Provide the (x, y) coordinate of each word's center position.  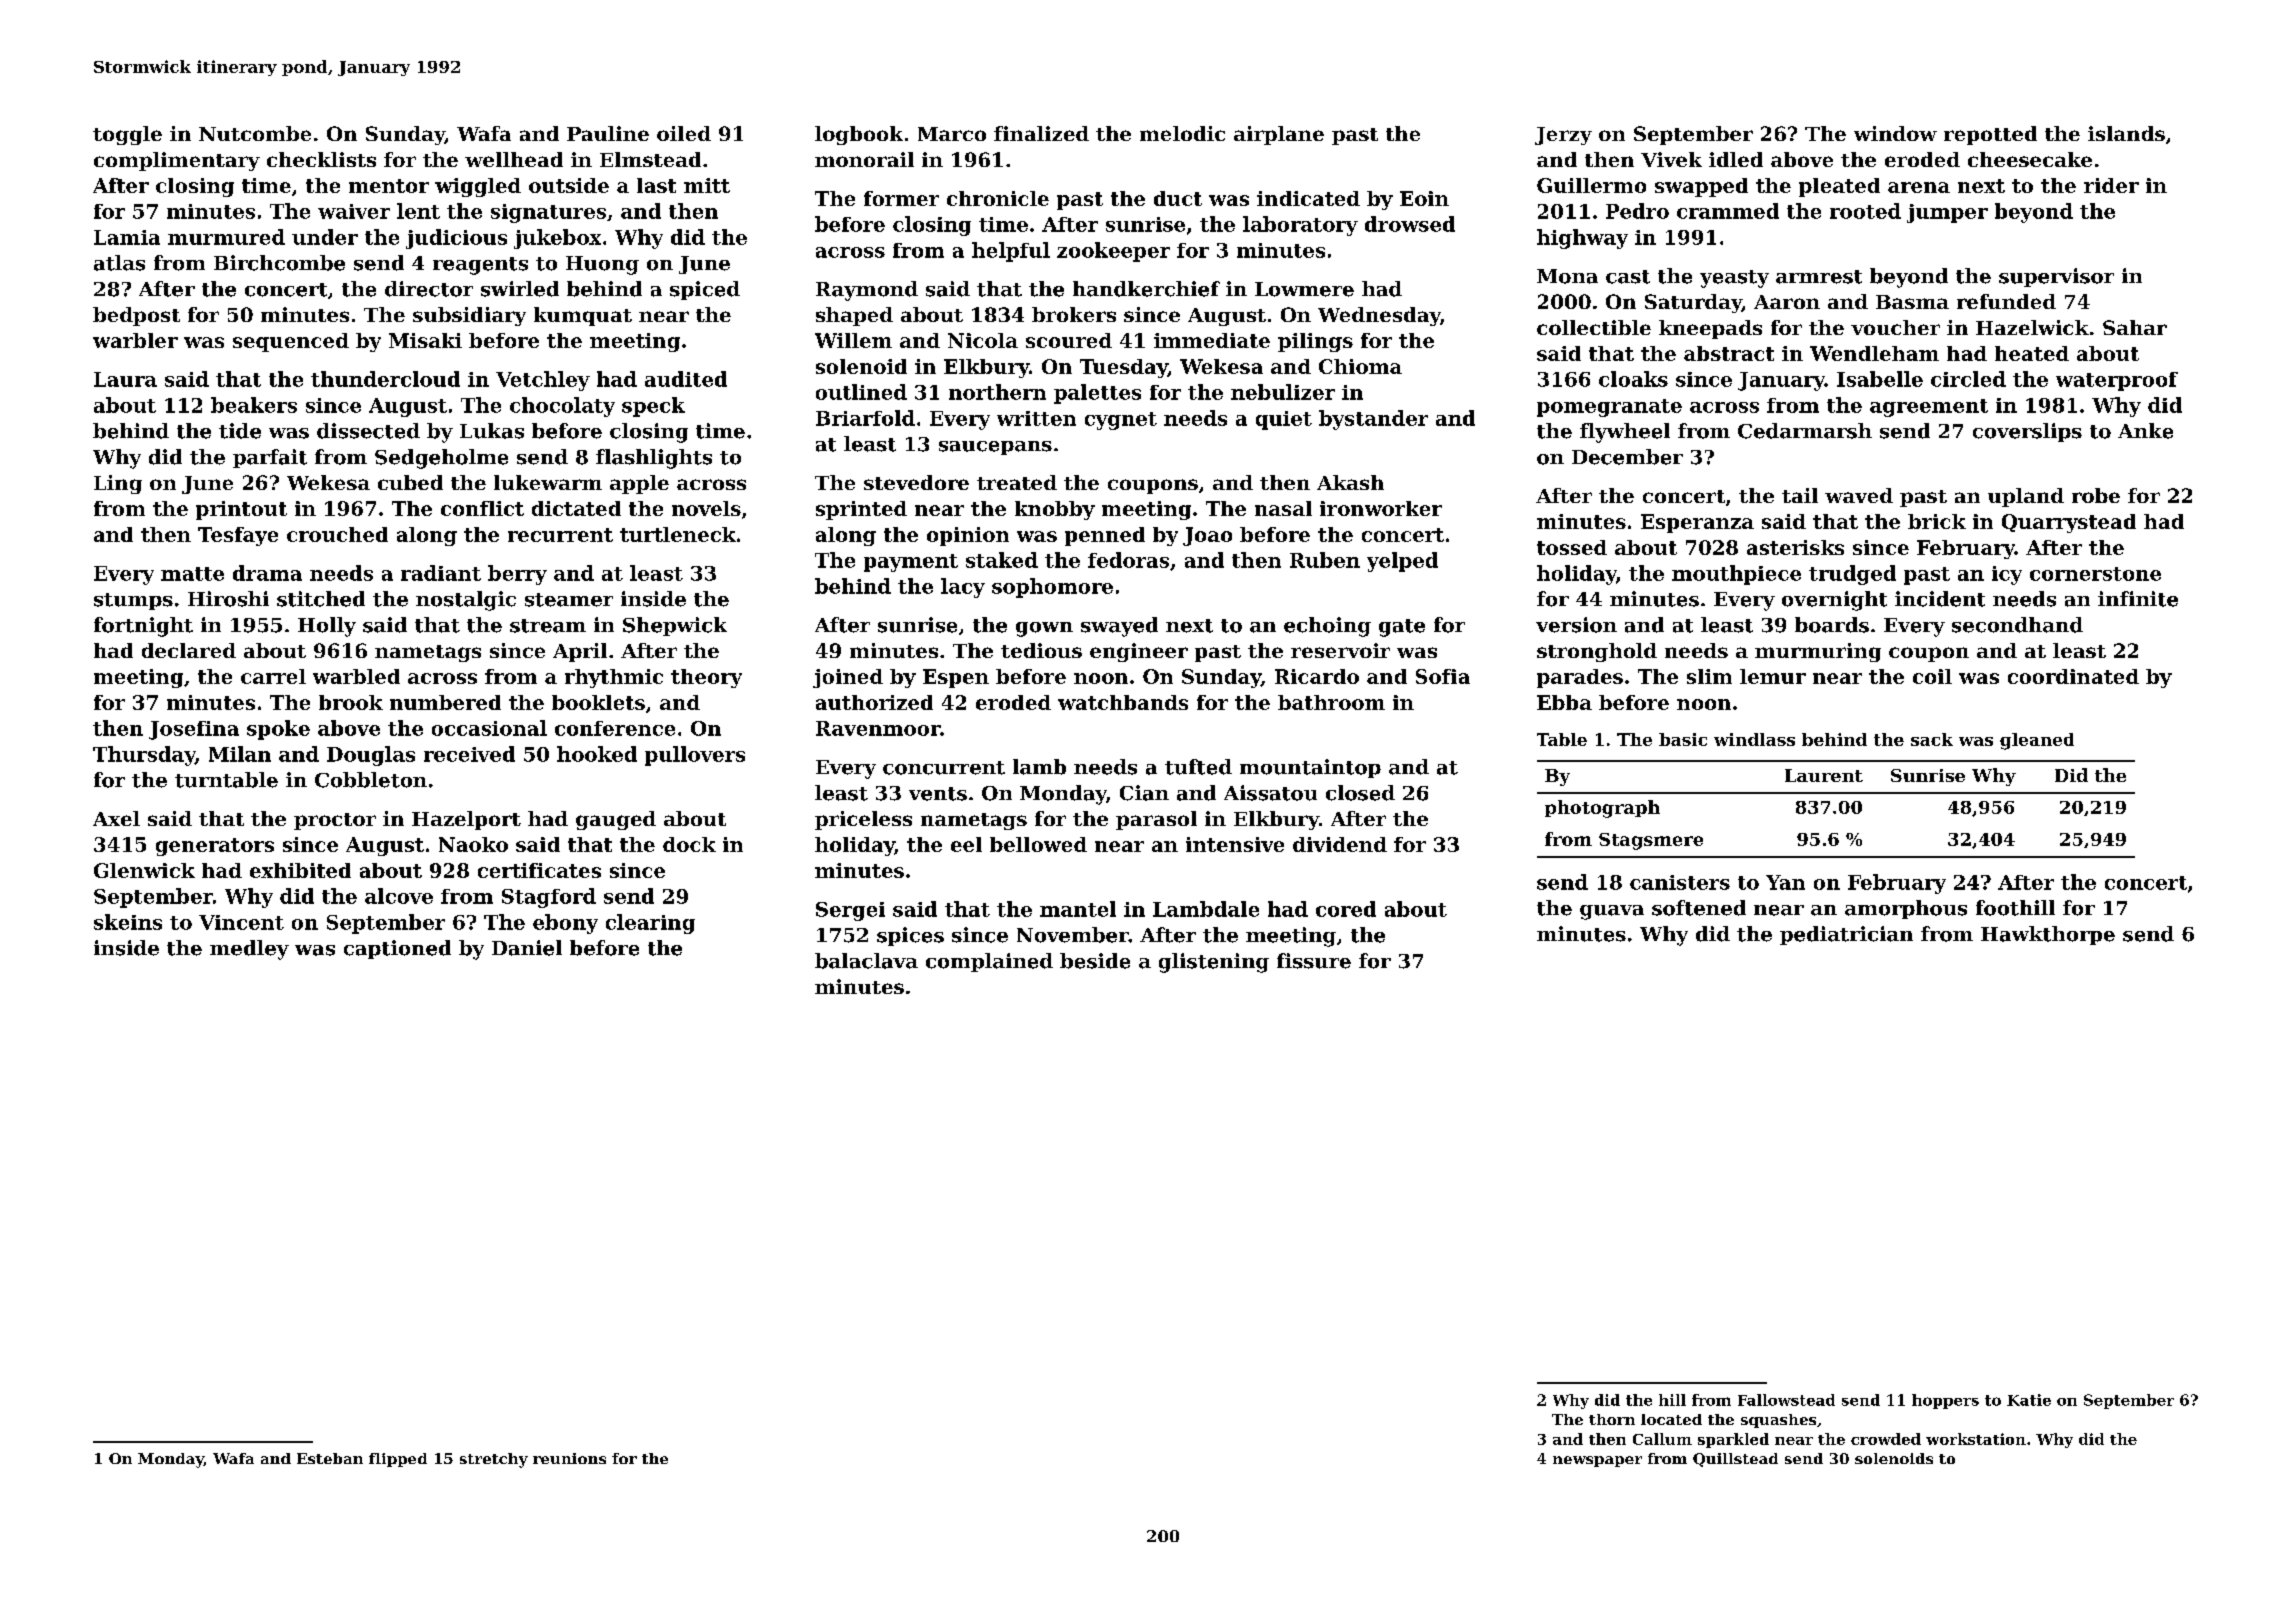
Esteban (330, 1458)
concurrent (944, 768)
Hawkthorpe (2048, 935)
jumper (1947, 213)
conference (615, 728)
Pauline (608, 133)
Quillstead (1735, 1460)
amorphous (1906, 909)
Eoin (1424, 198)
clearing (650, 924)
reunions (569, 1458)
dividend (1340, 844)
